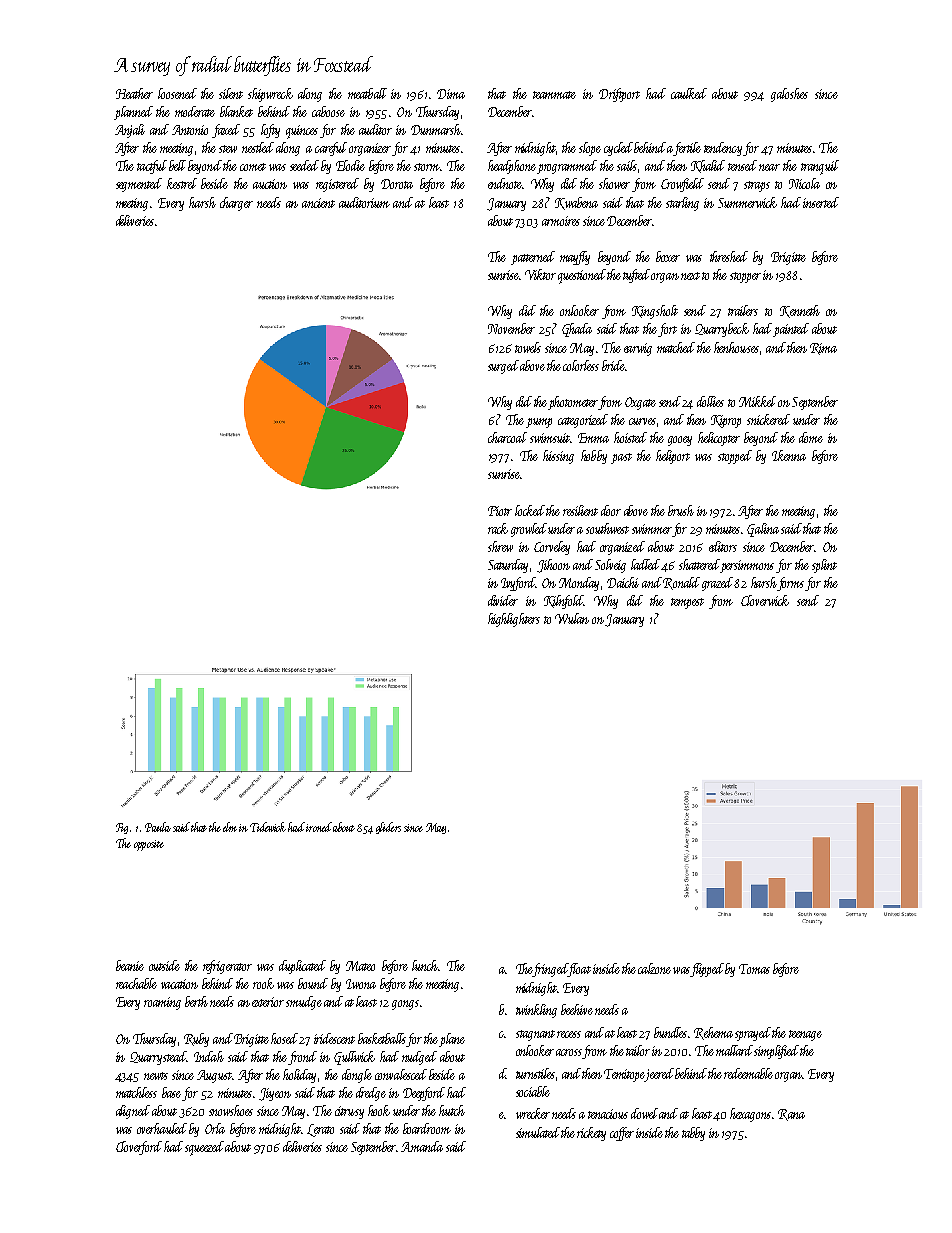 This screenshot has width=952, height=1233. What do you see at coordinates (134, 93) in the screenshot?
I see `Heather` at bounding box center [134, 93].
